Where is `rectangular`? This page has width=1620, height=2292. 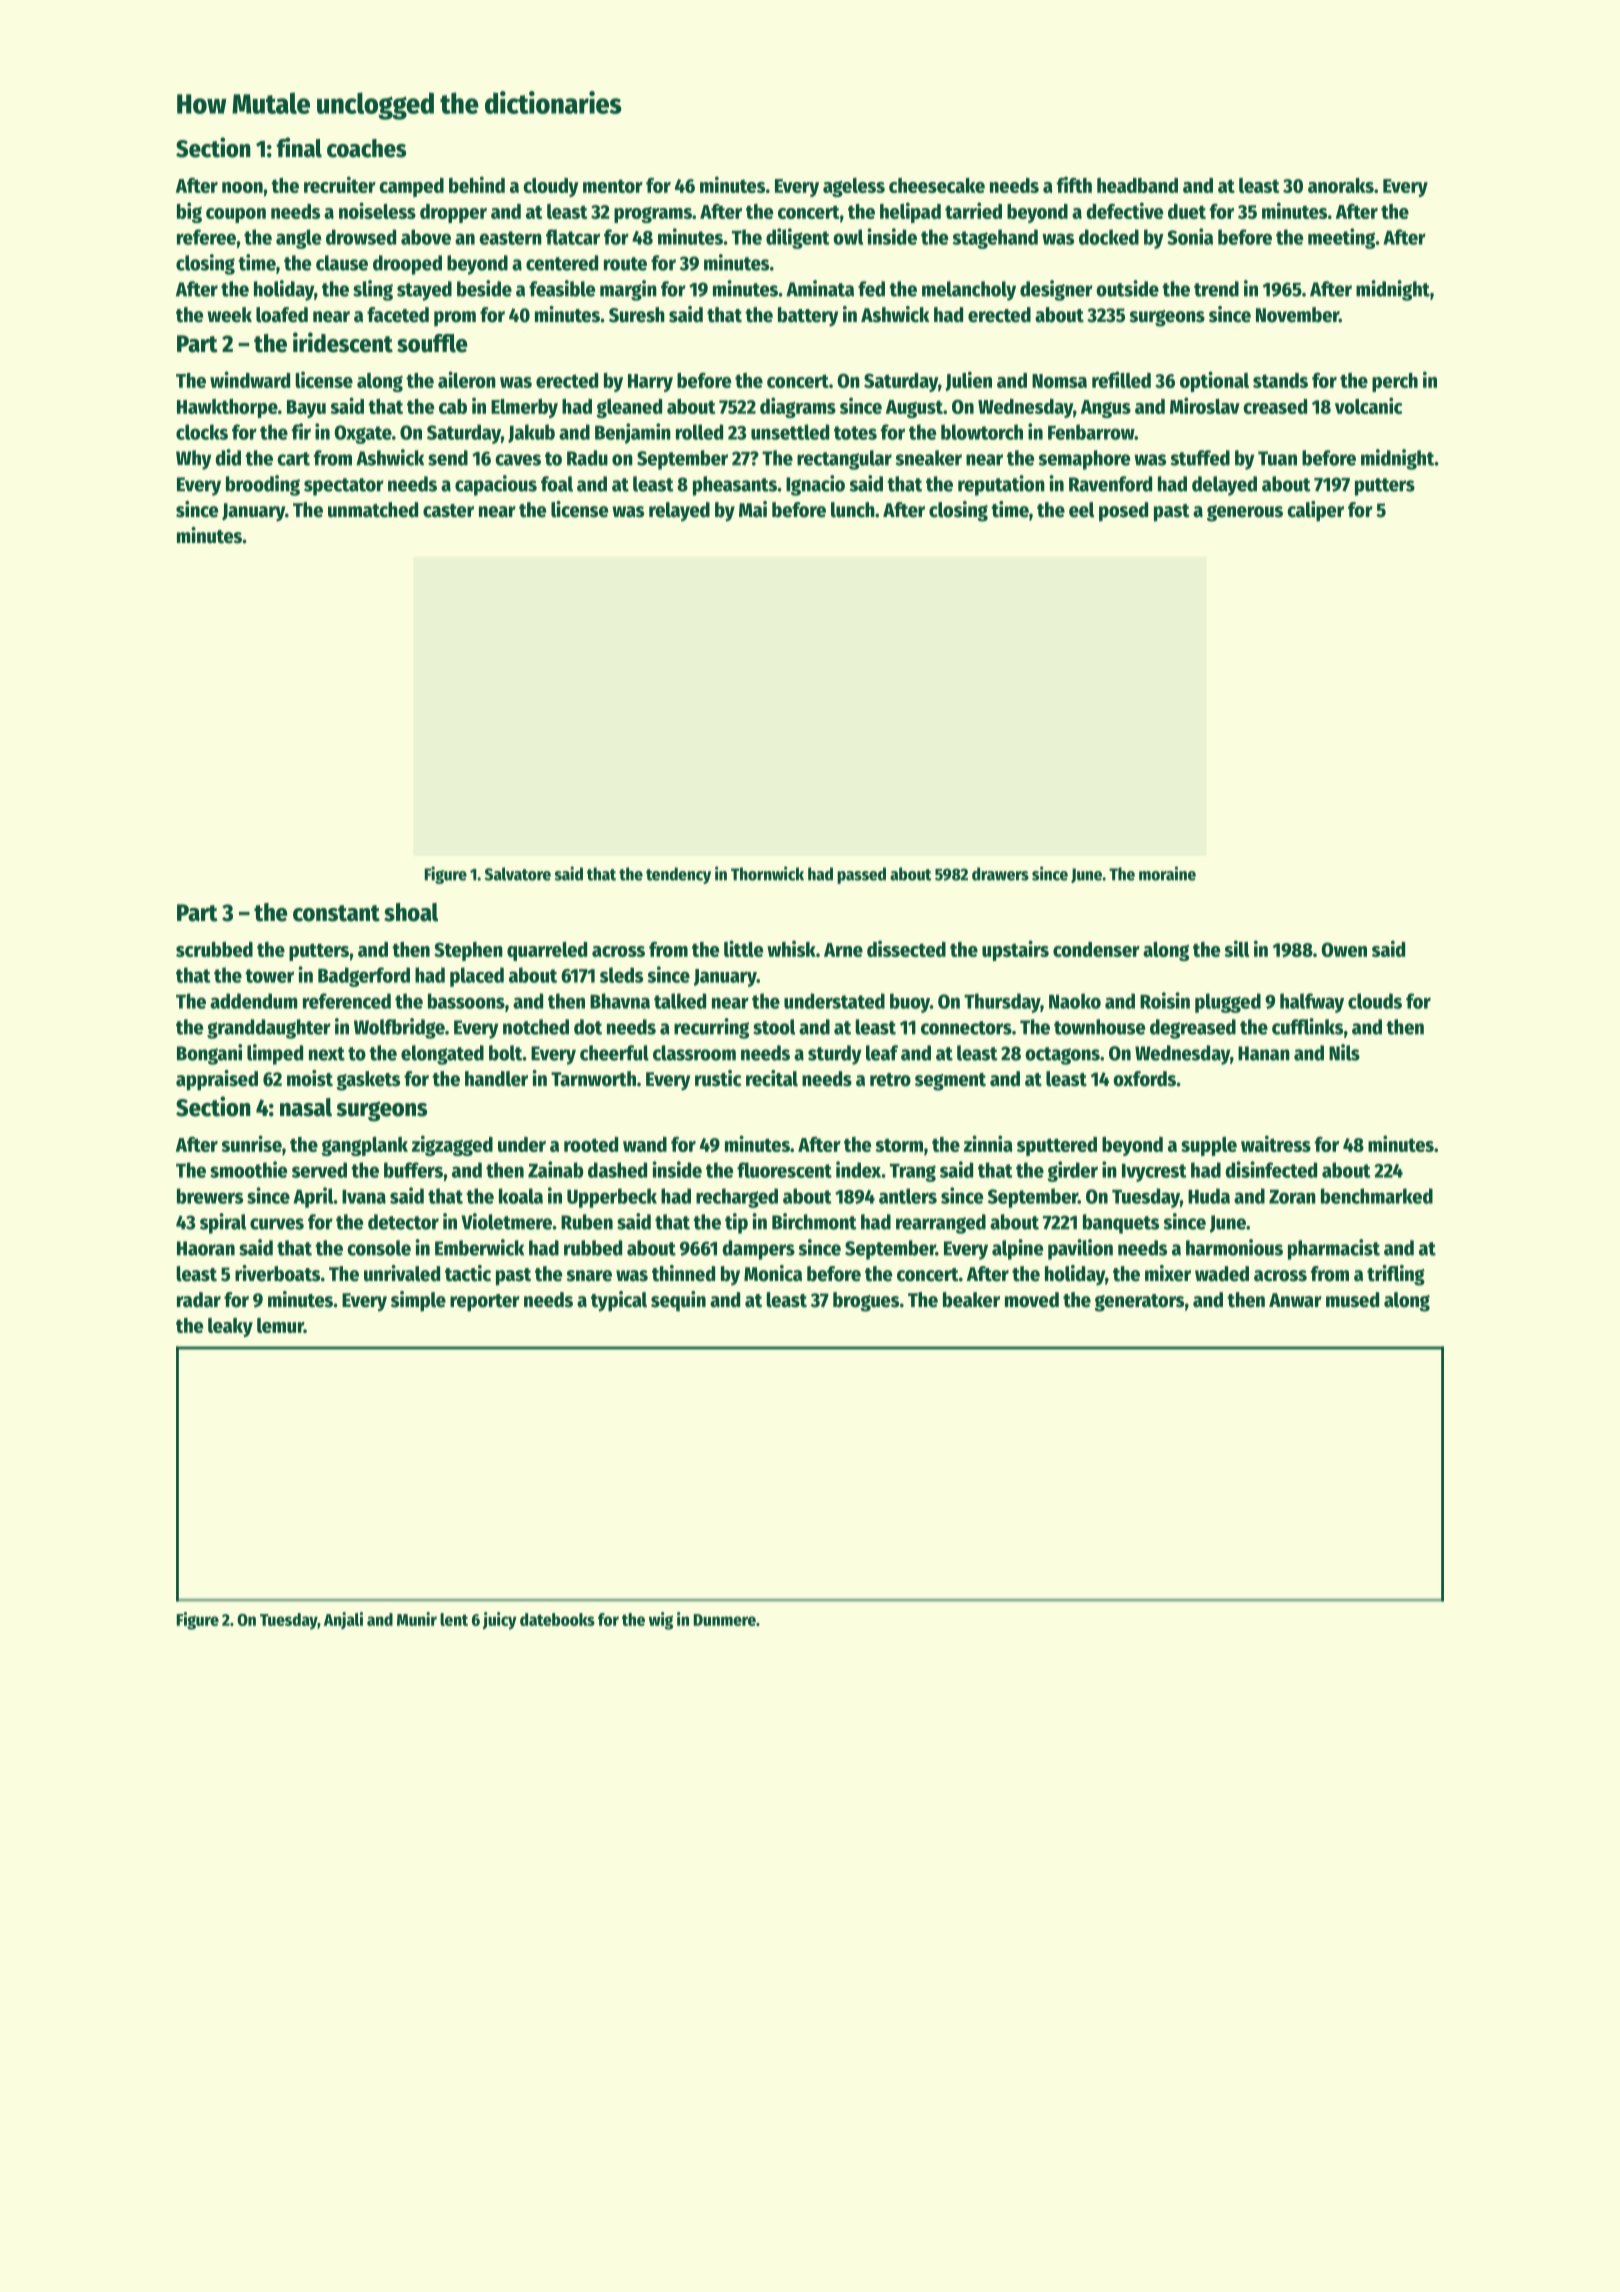 rectangular is located at coordinates (844, 460).
